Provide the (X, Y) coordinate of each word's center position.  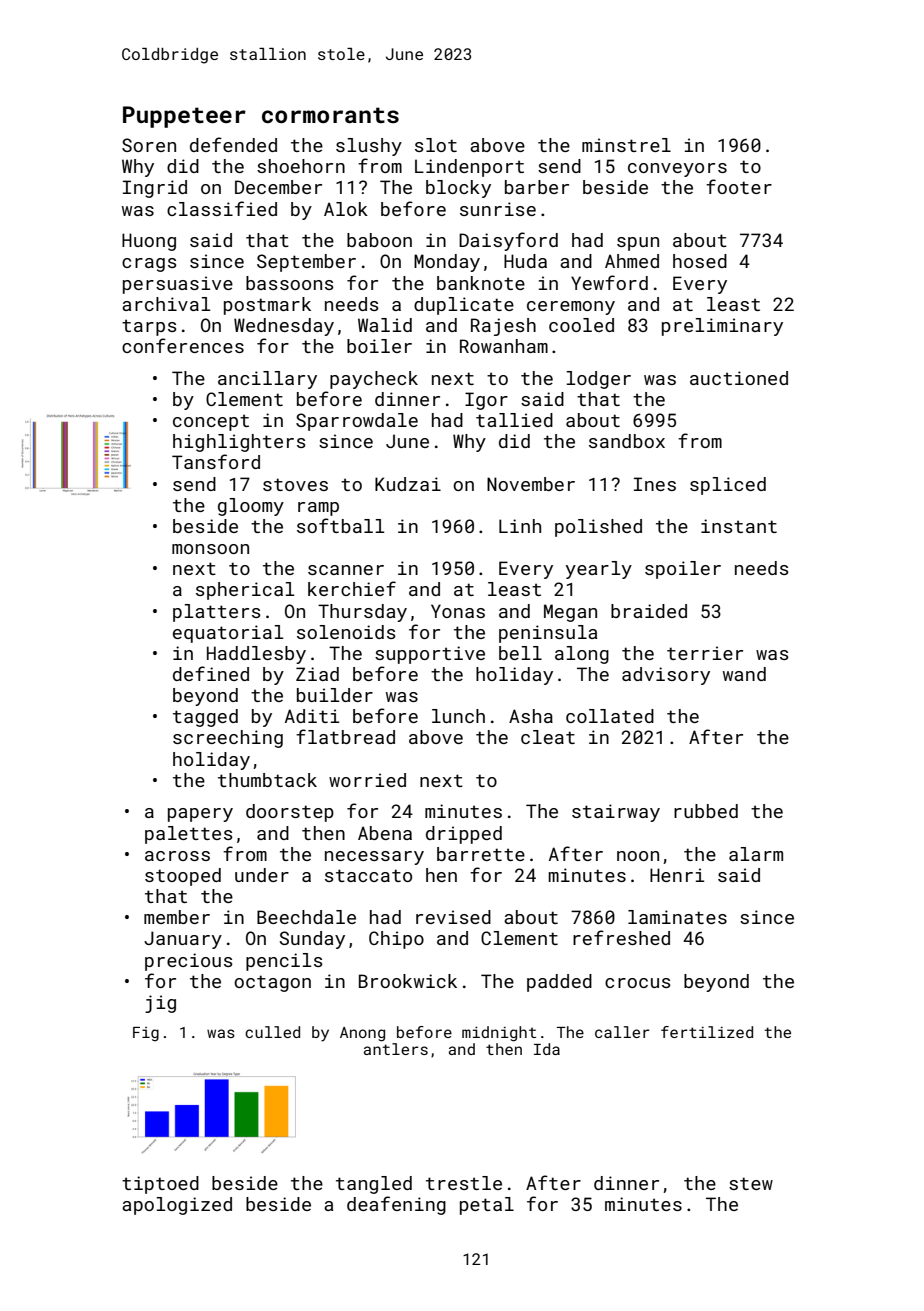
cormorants (330, 115)
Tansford (216, 461)
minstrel (626, 145)
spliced (728, 486)
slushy (369, 147)
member (177, 917)
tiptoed (160, 1185)
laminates (677, 917)
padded (559, 983)
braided (649, 611)
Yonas (458, 611)
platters (217, 613)
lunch (458, 716)
